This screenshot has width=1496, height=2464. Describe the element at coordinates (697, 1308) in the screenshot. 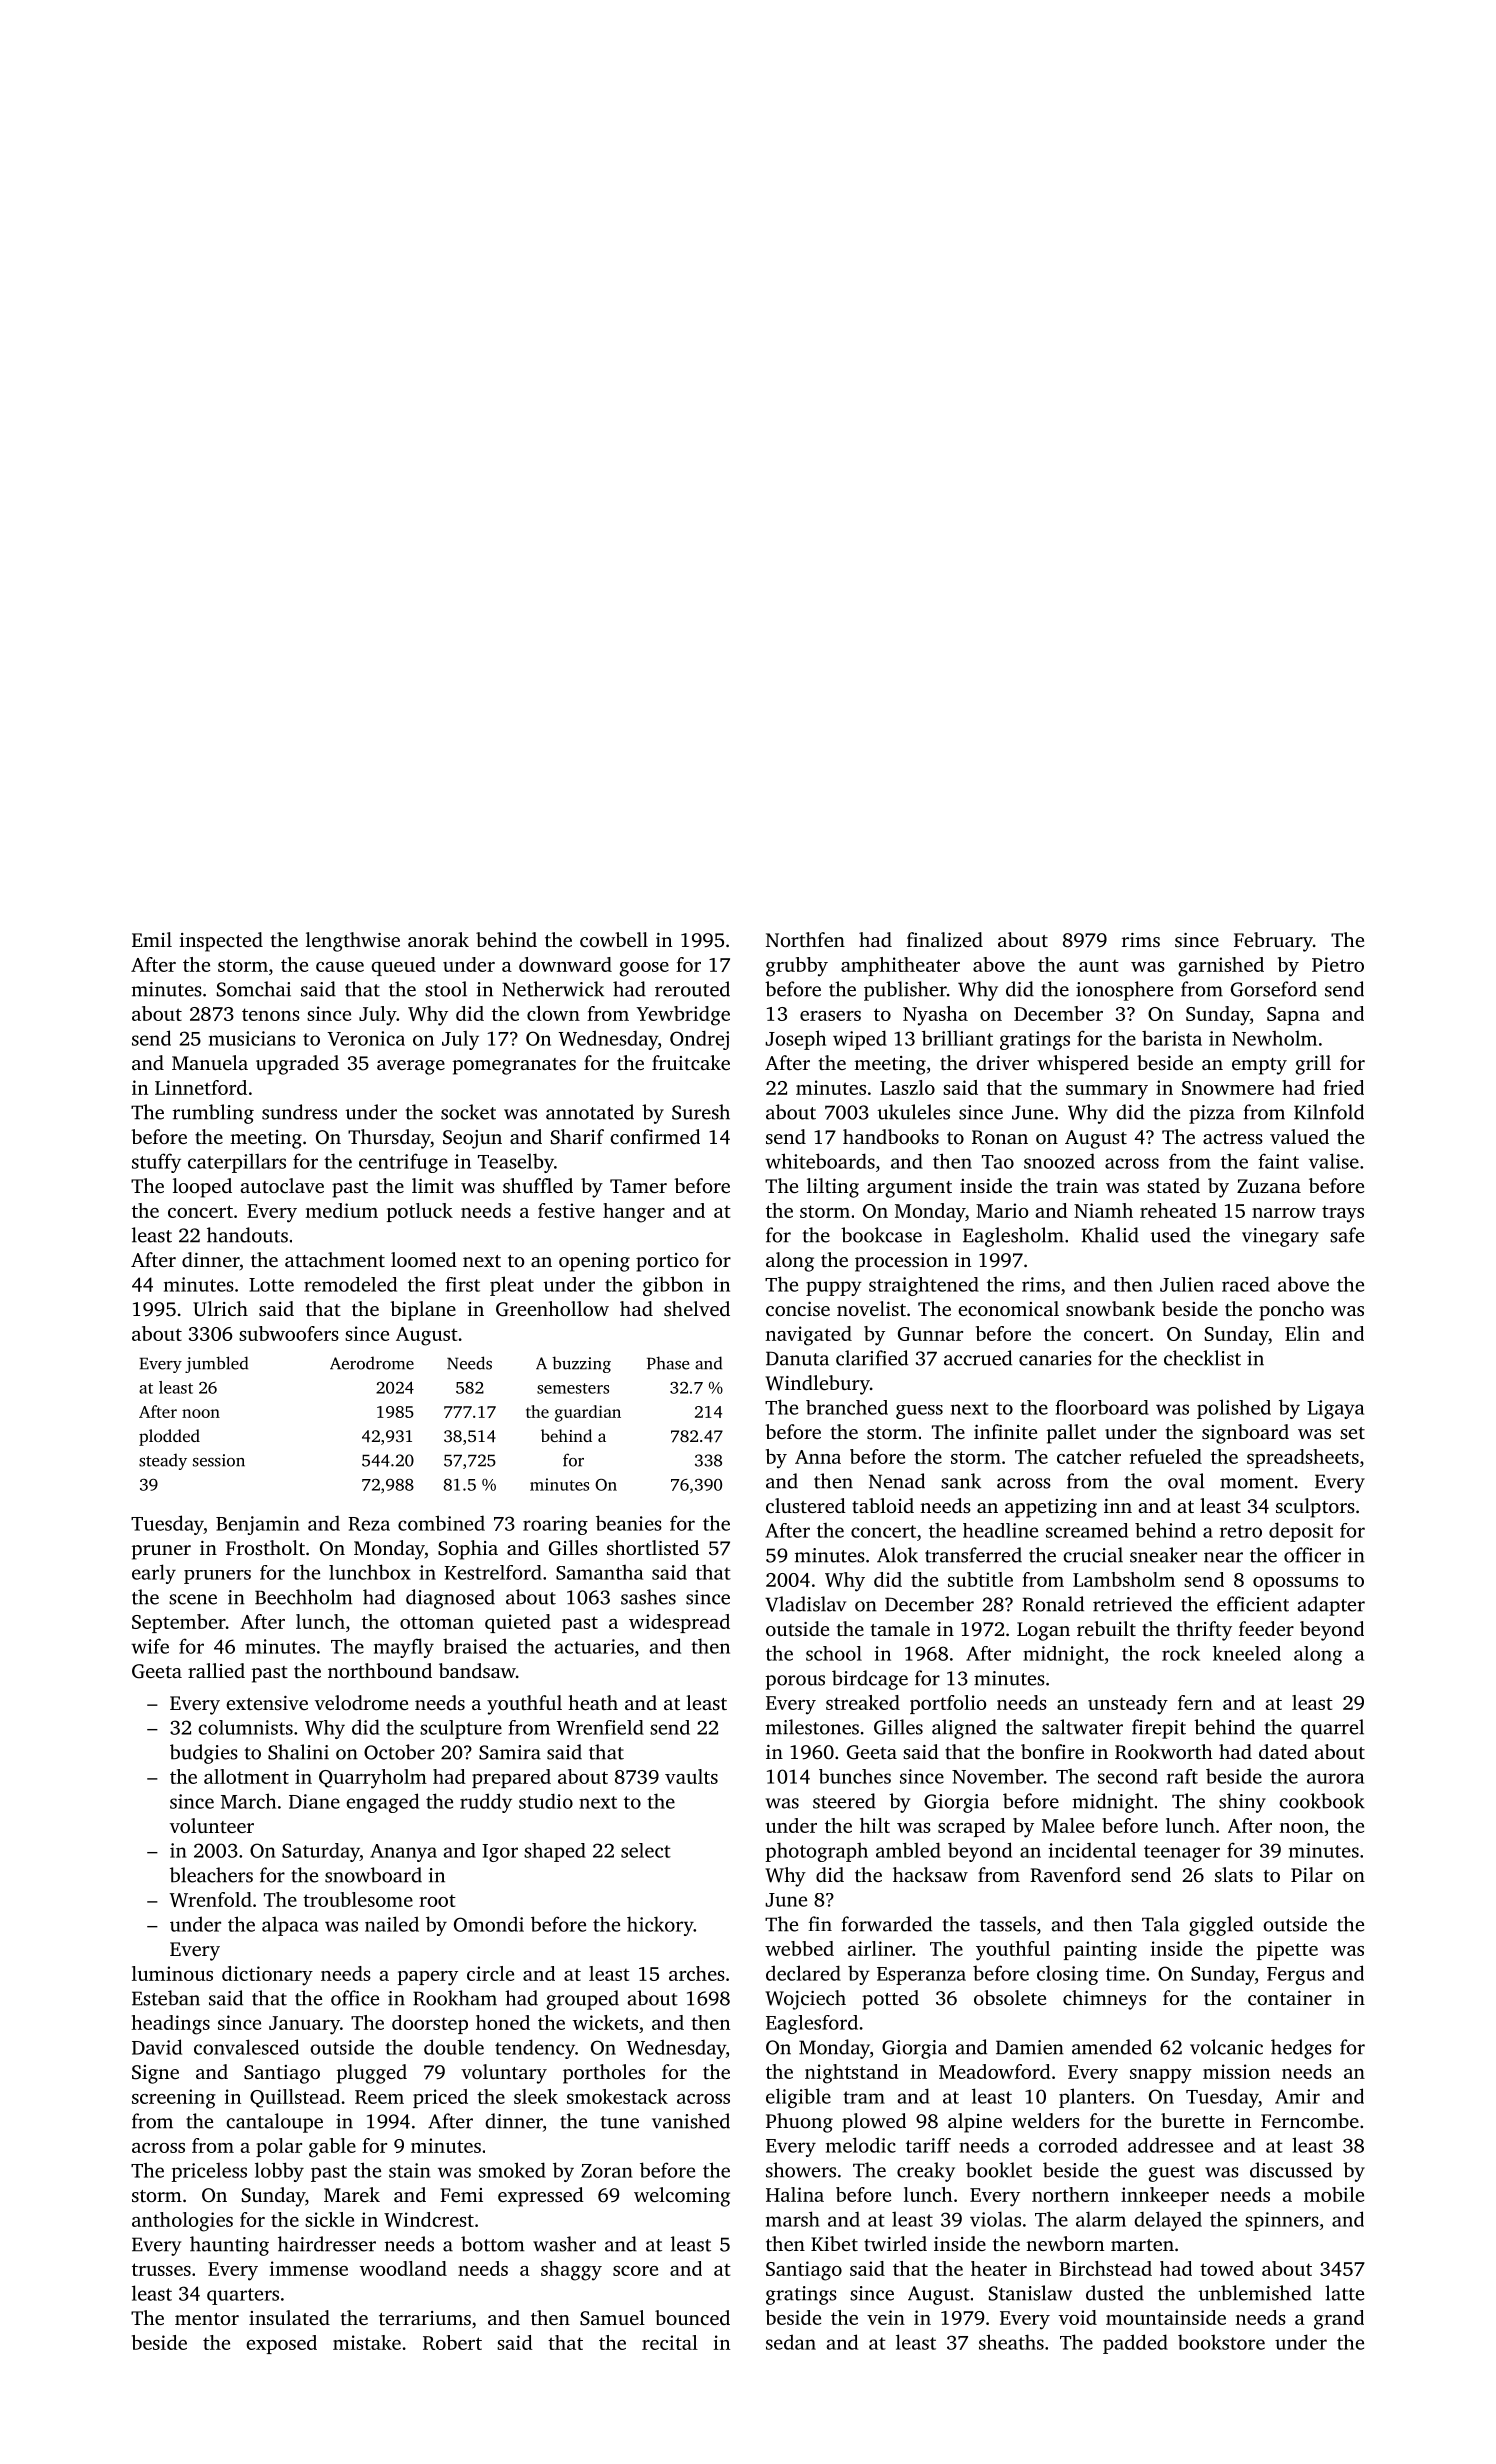

I see `shelved` at that location.
